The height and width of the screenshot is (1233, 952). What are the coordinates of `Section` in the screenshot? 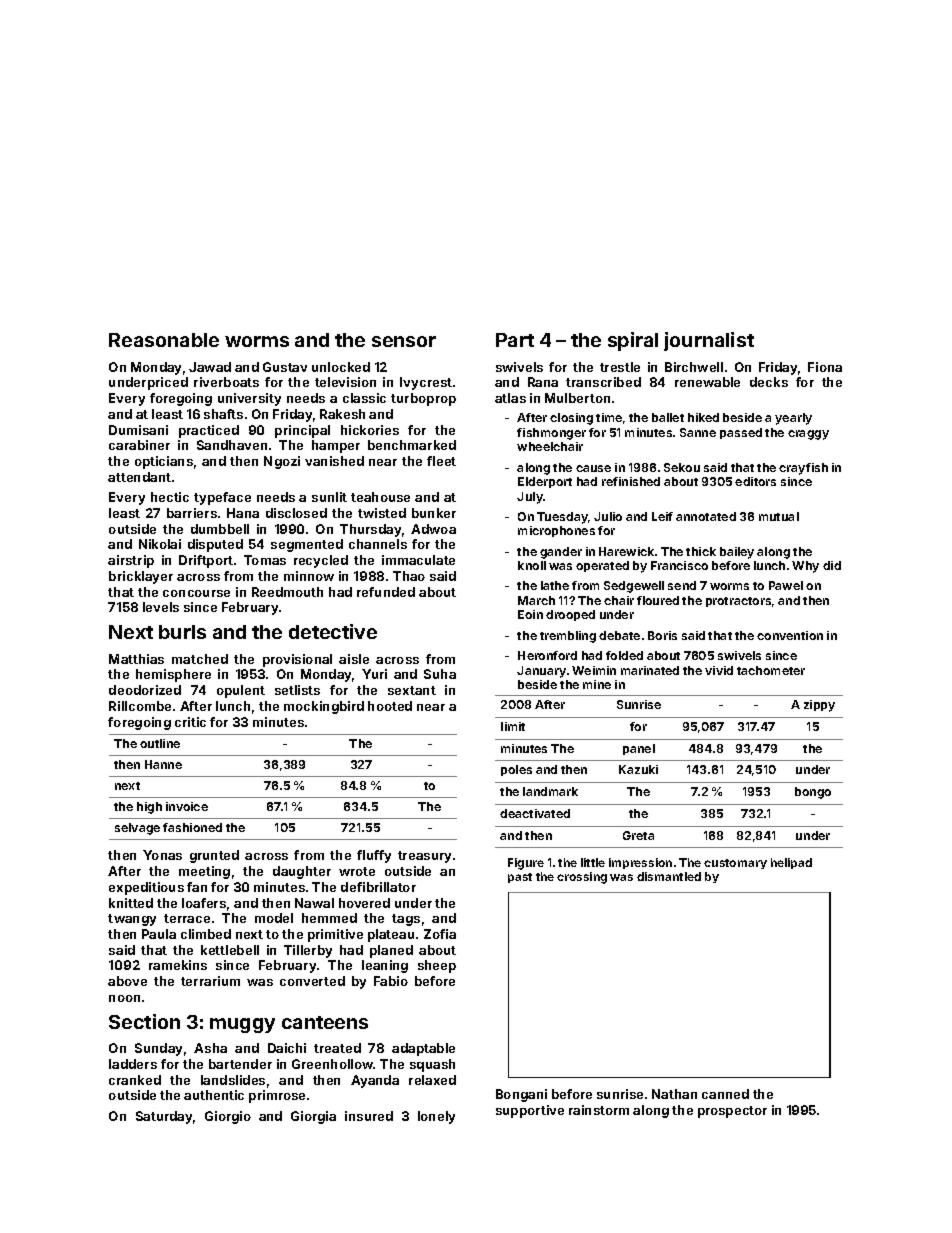 It's located at (144, 1021).
